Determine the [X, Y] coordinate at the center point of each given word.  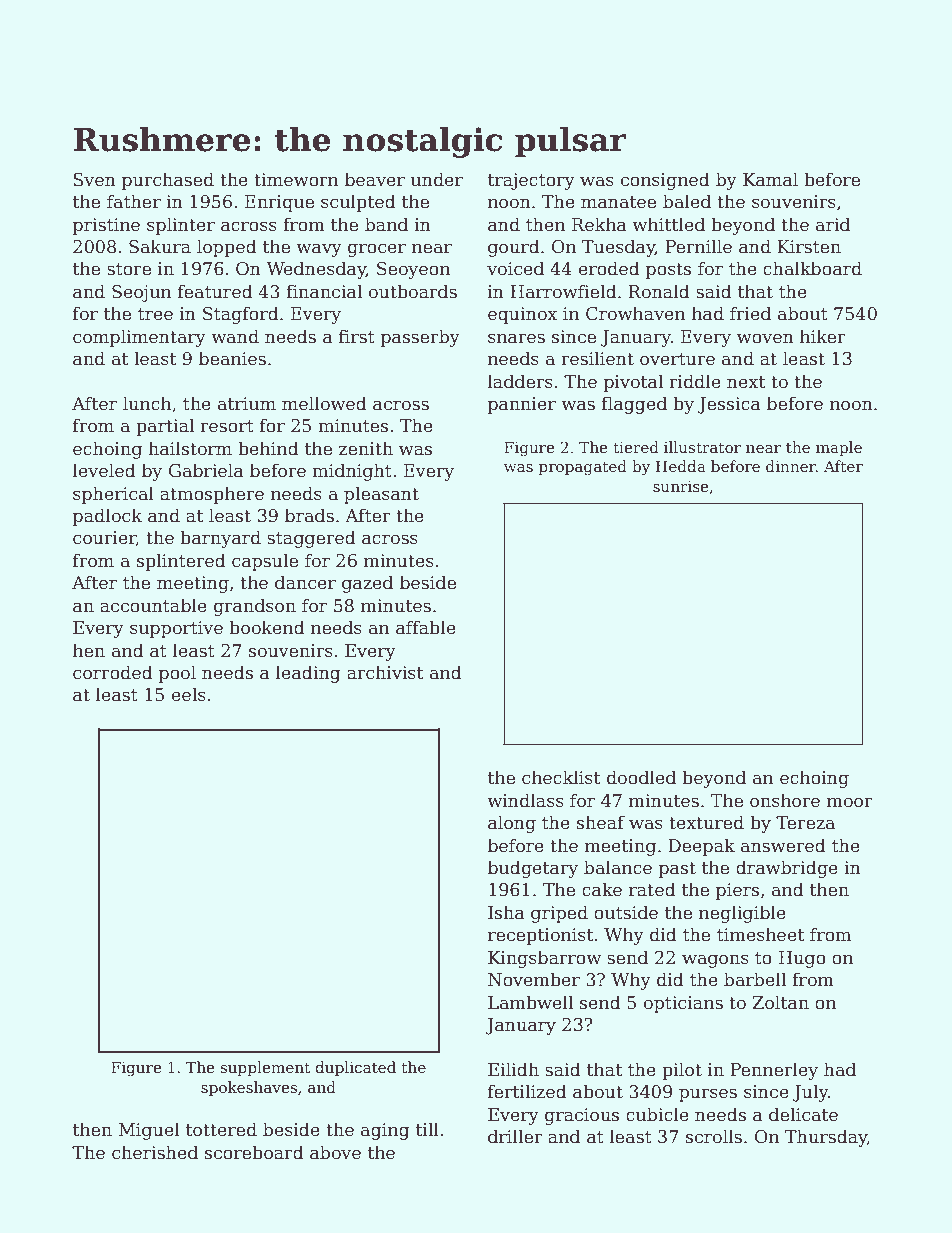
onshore [785, 800]
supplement [265, 1068]
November [534, 979]
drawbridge [787, 869]
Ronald [659, 291]
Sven [94, 180]
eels [189, 694]
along [512, 824]
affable [426, 627]
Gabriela [206, 470]
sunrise [681, 486]
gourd [514, 248]
